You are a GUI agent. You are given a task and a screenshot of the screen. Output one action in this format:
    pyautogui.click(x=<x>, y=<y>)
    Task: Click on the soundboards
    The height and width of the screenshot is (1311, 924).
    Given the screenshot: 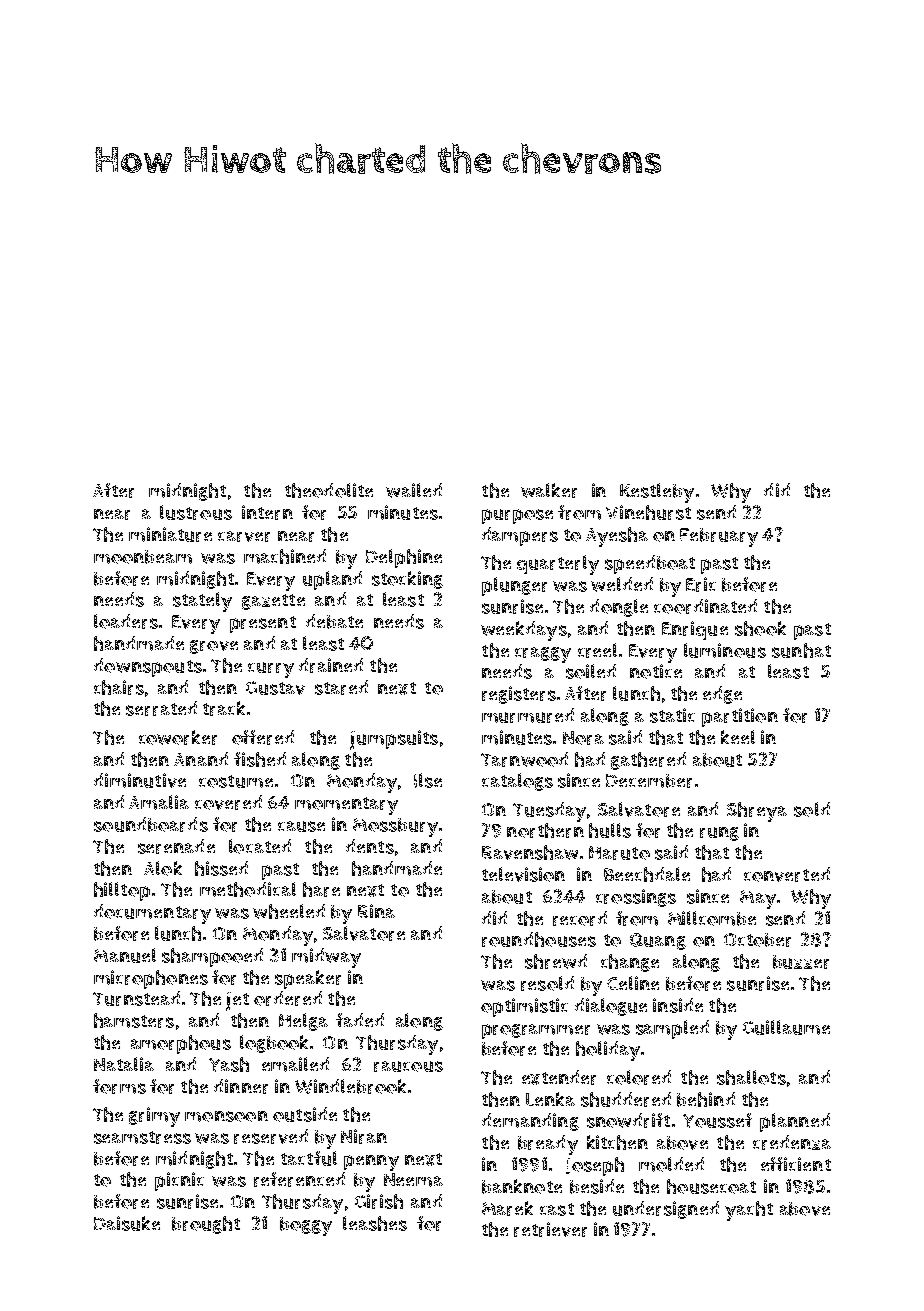 What is the action you would take?
    pyautogui.click(x=151, y=824)
